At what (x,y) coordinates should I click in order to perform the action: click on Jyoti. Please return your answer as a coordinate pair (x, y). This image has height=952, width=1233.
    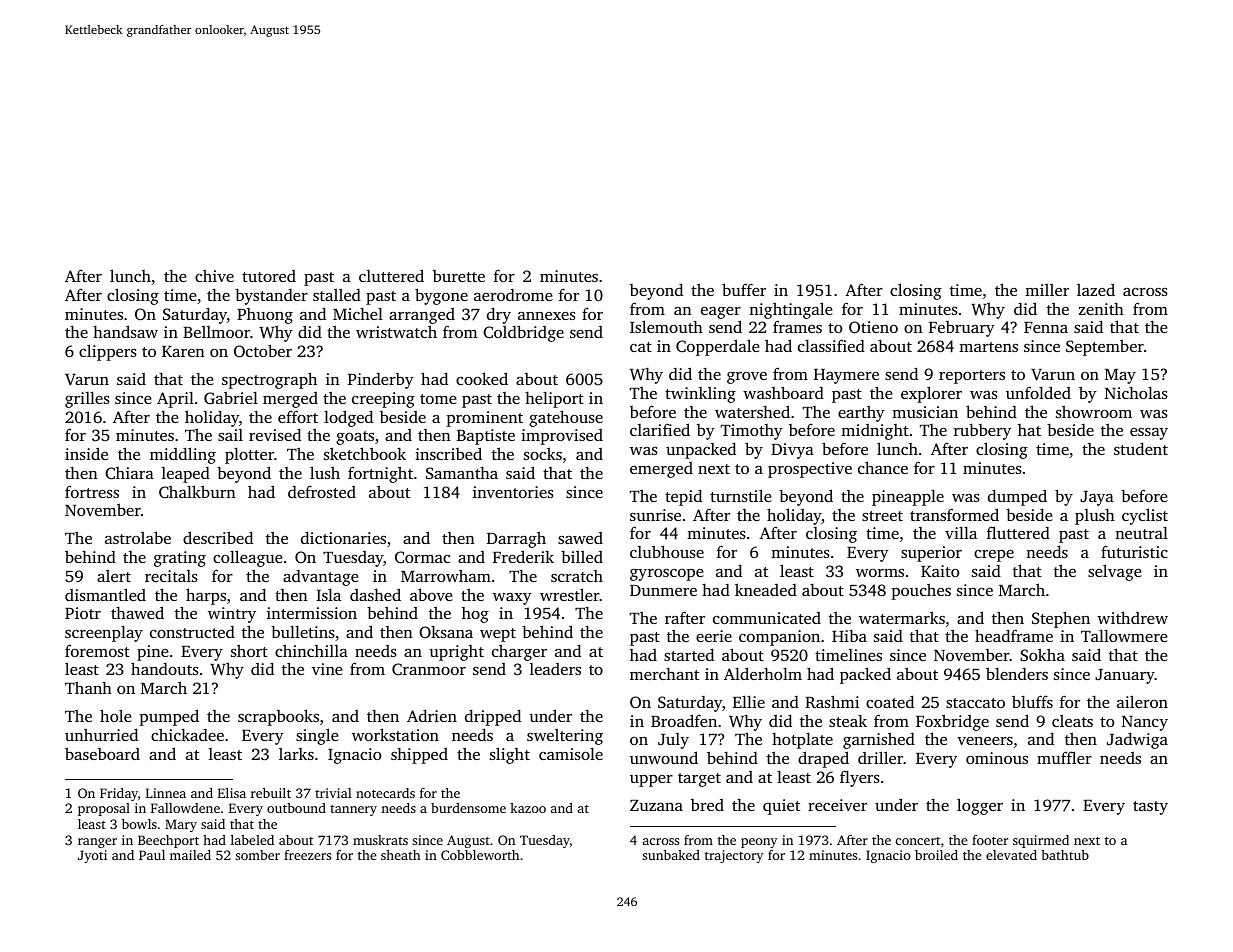
    Looking at the image, I should click on (92, 856).
